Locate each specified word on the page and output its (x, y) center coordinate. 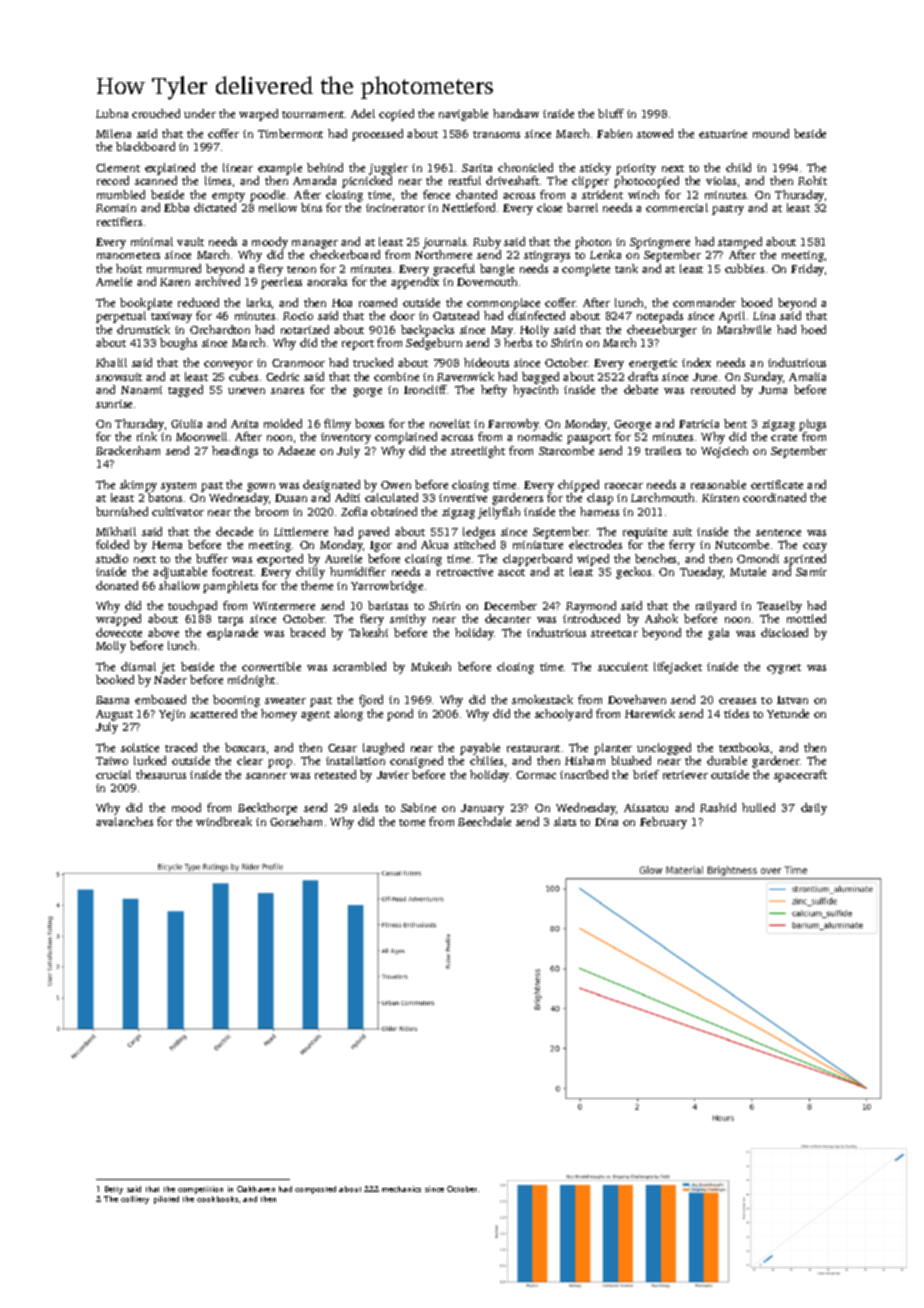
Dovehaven (637, 699)
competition (200, 1190)
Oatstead (456, 315)
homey (279, 715)
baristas (388, 605)
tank (626, 268)
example (280, 169)
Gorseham (296, 821)
